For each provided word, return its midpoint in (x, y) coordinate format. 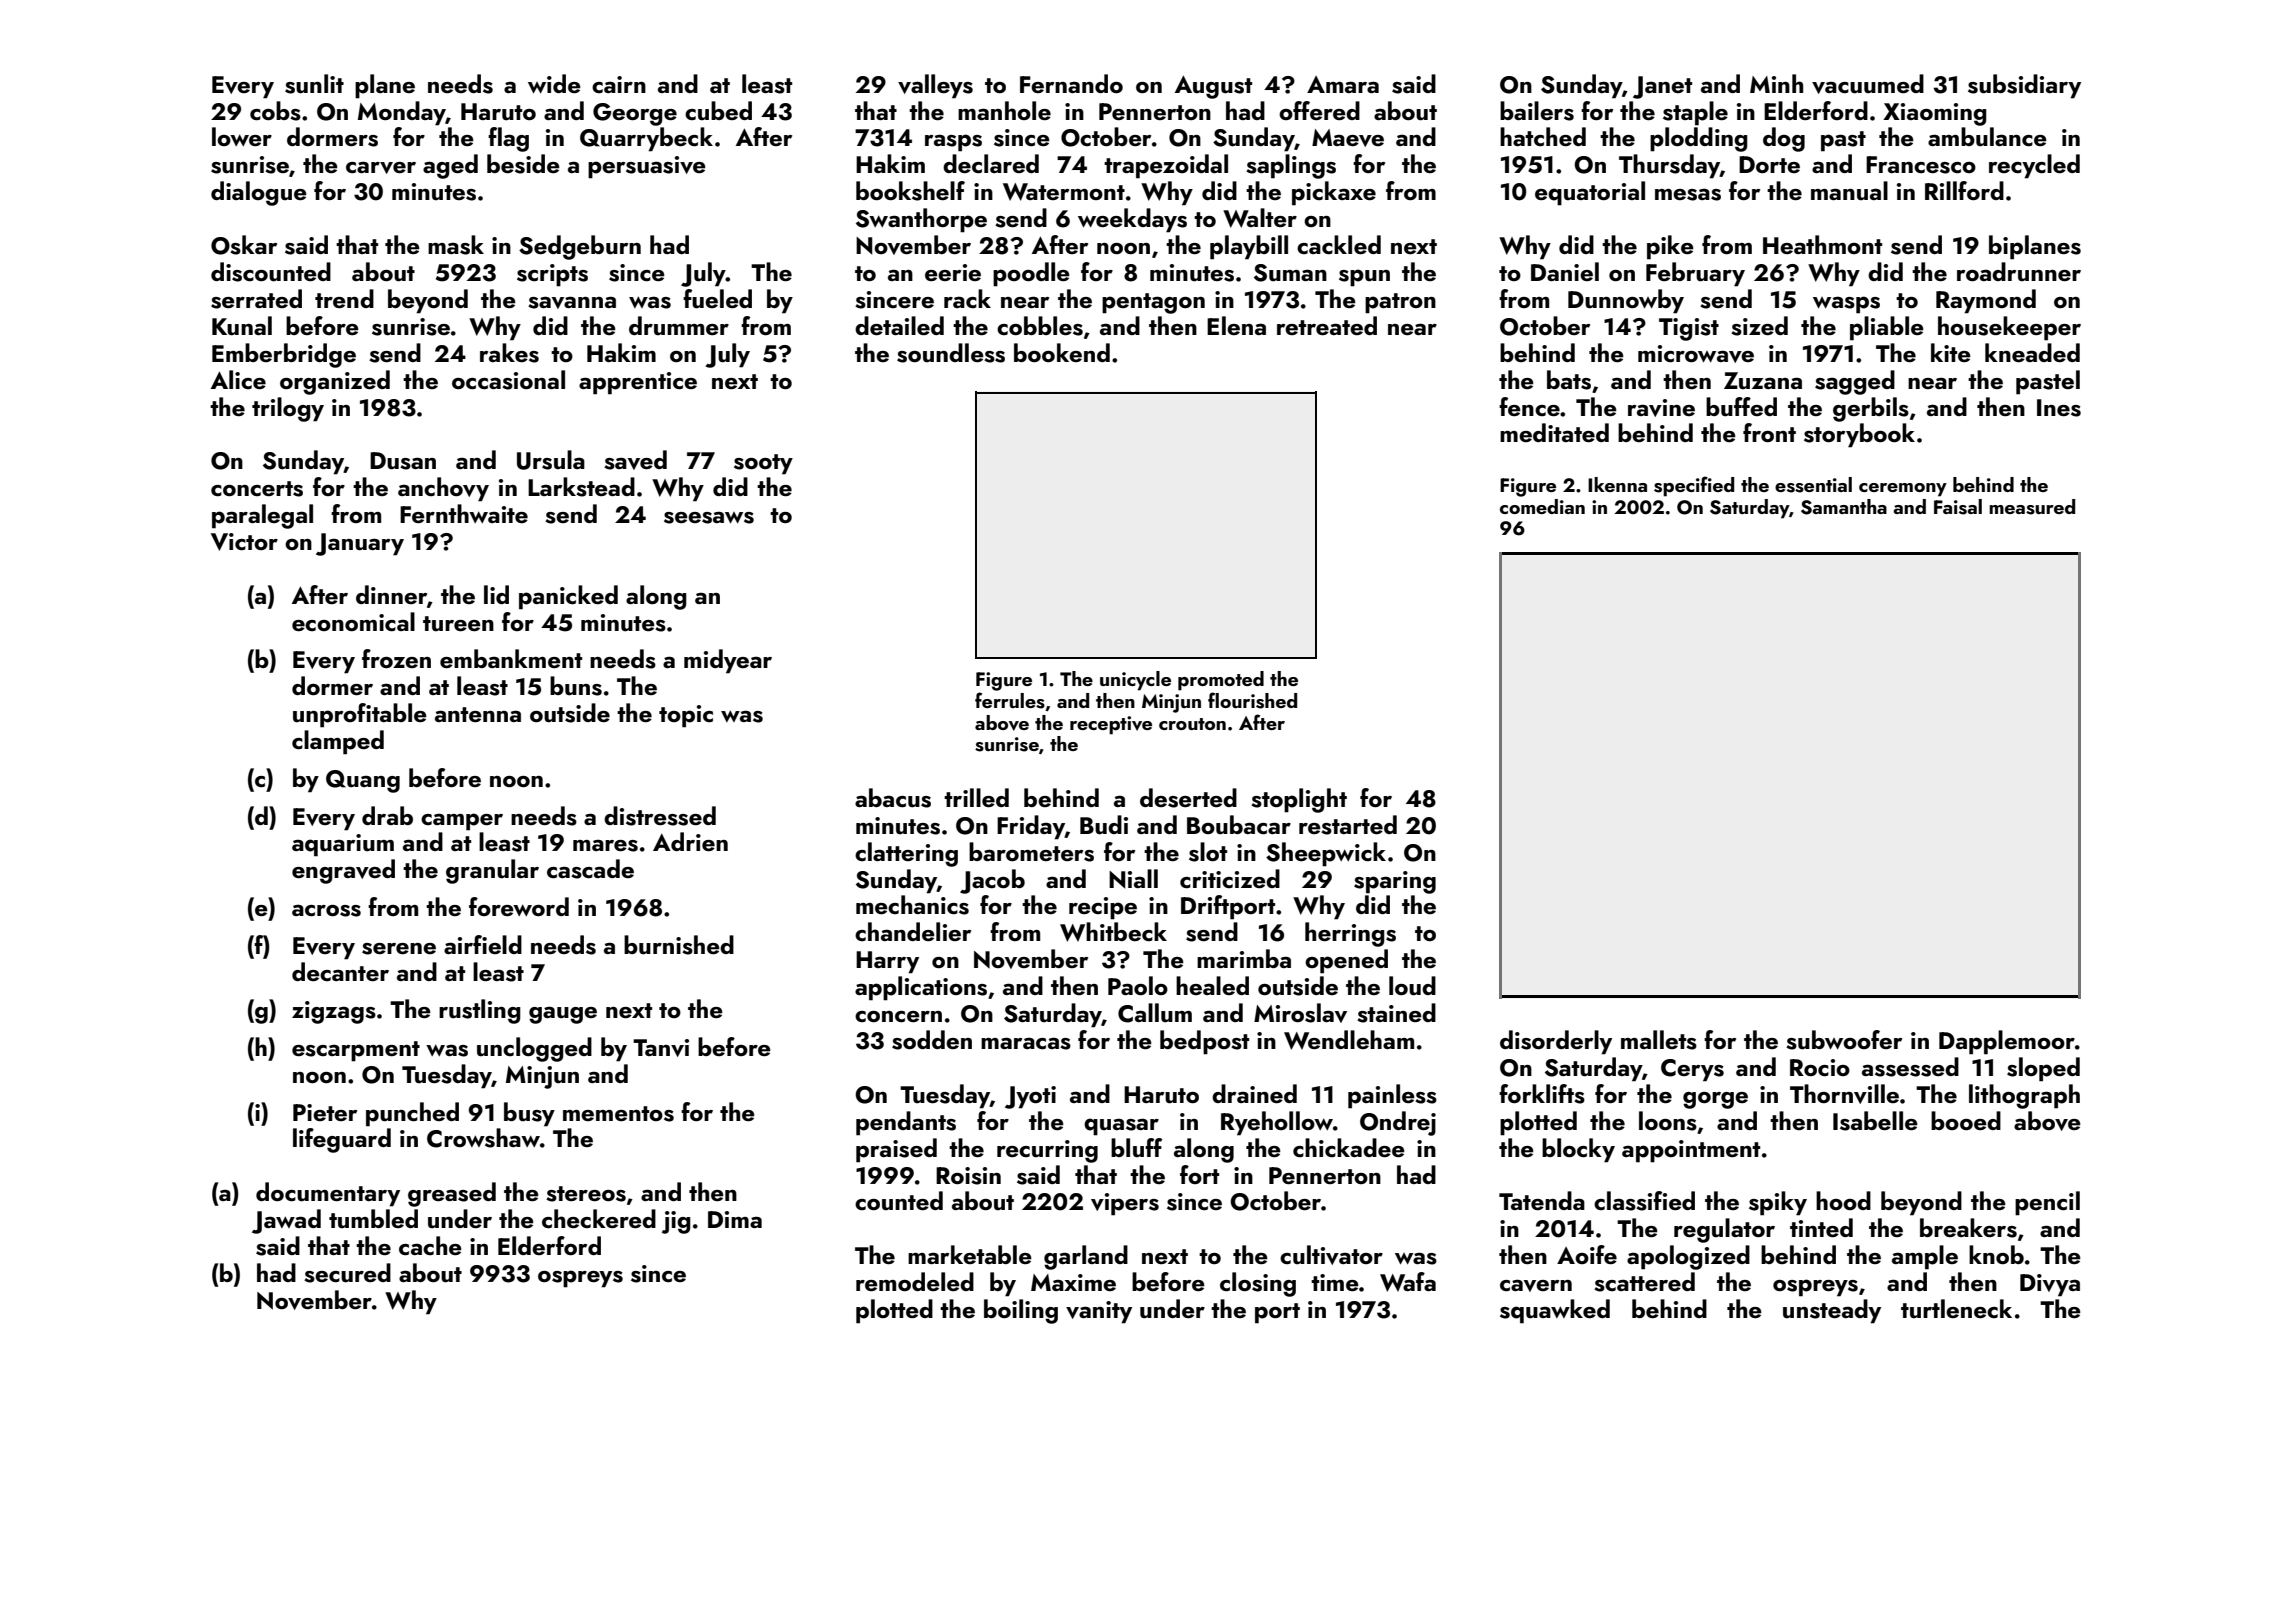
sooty (763, 464)
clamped (338, 742)
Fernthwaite (464, 513)
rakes (509, 353)
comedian (1542, 506)
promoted (1221, 681)
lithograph (2024, 1096)
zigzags (334, 1012)
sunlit (314, 84)
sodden (932, 1040)
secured (347, 1273)
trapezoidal (1166, 166)
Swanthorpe (921, 220)
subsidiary (2024, 86)
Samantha (1844, 507)
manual (1849, 191)
